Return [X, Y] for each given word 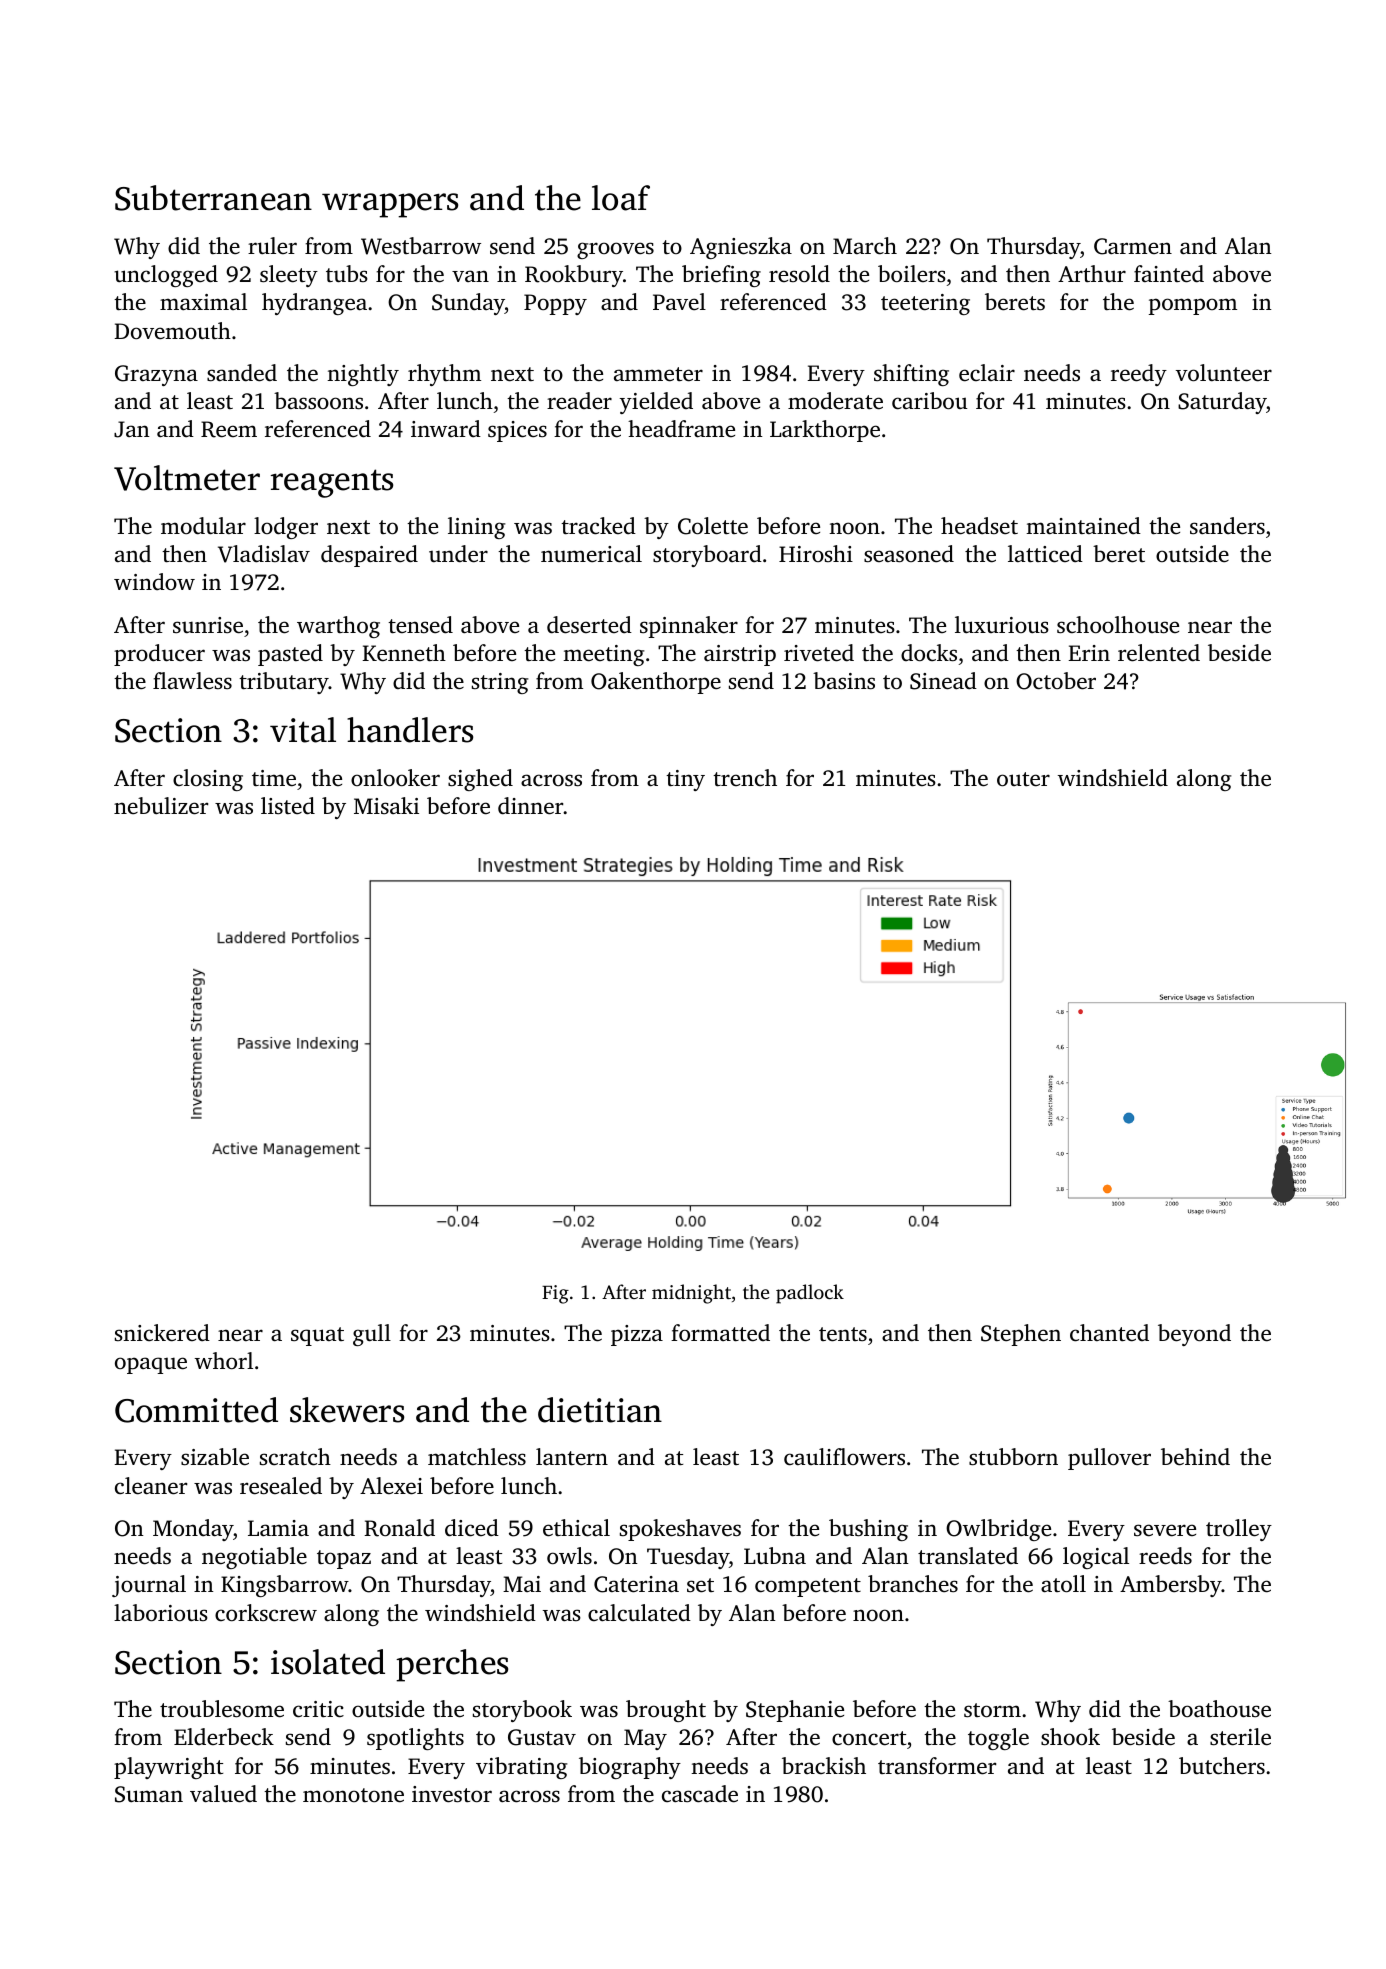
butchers [1222, 1766]
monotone [353, 1795]
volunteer [1224, 373]
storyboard [707, 556]
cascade [700, 1794]
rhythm [444, 375]
